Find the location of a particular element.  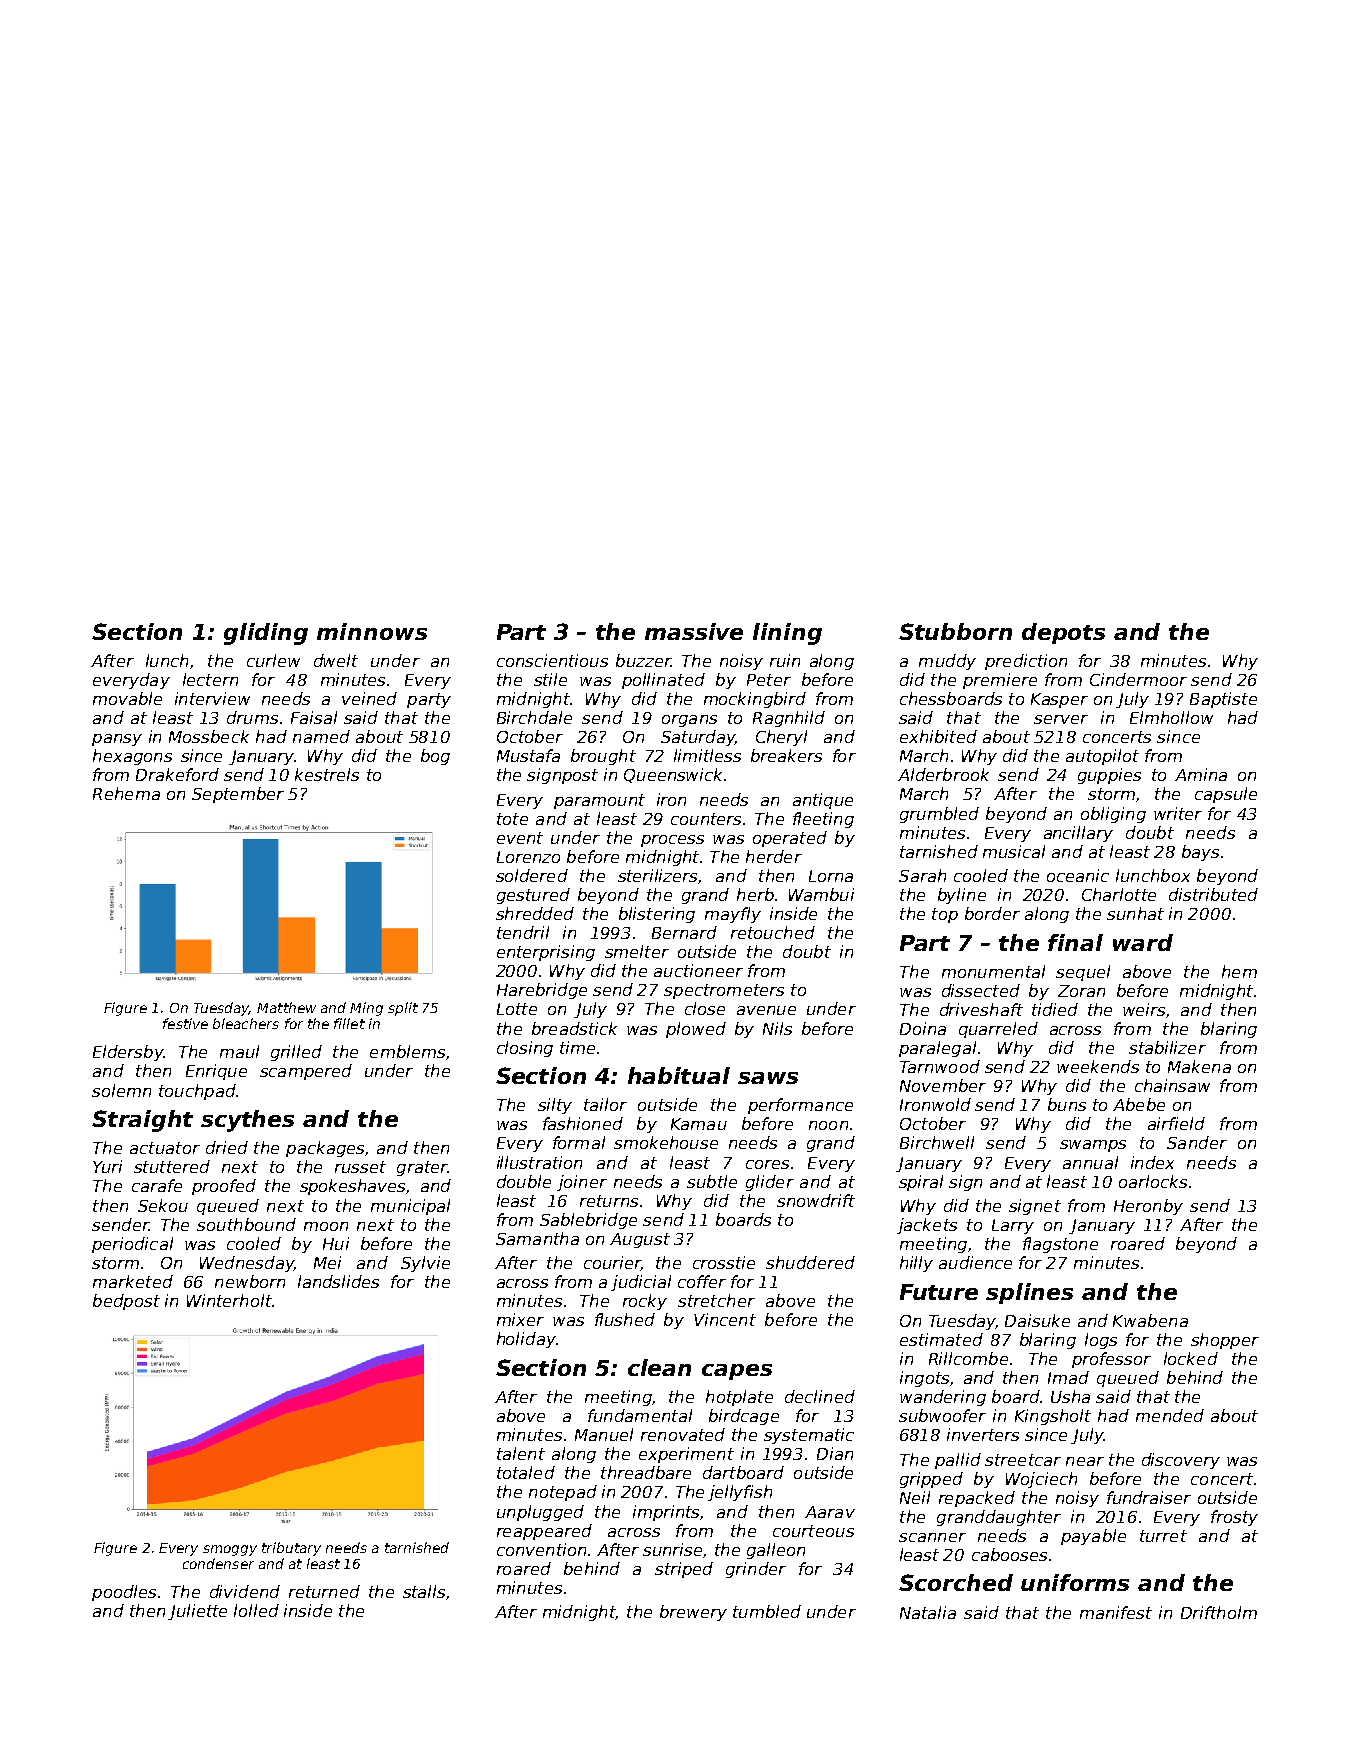

locked is located at coordinates (1191, 1358).
